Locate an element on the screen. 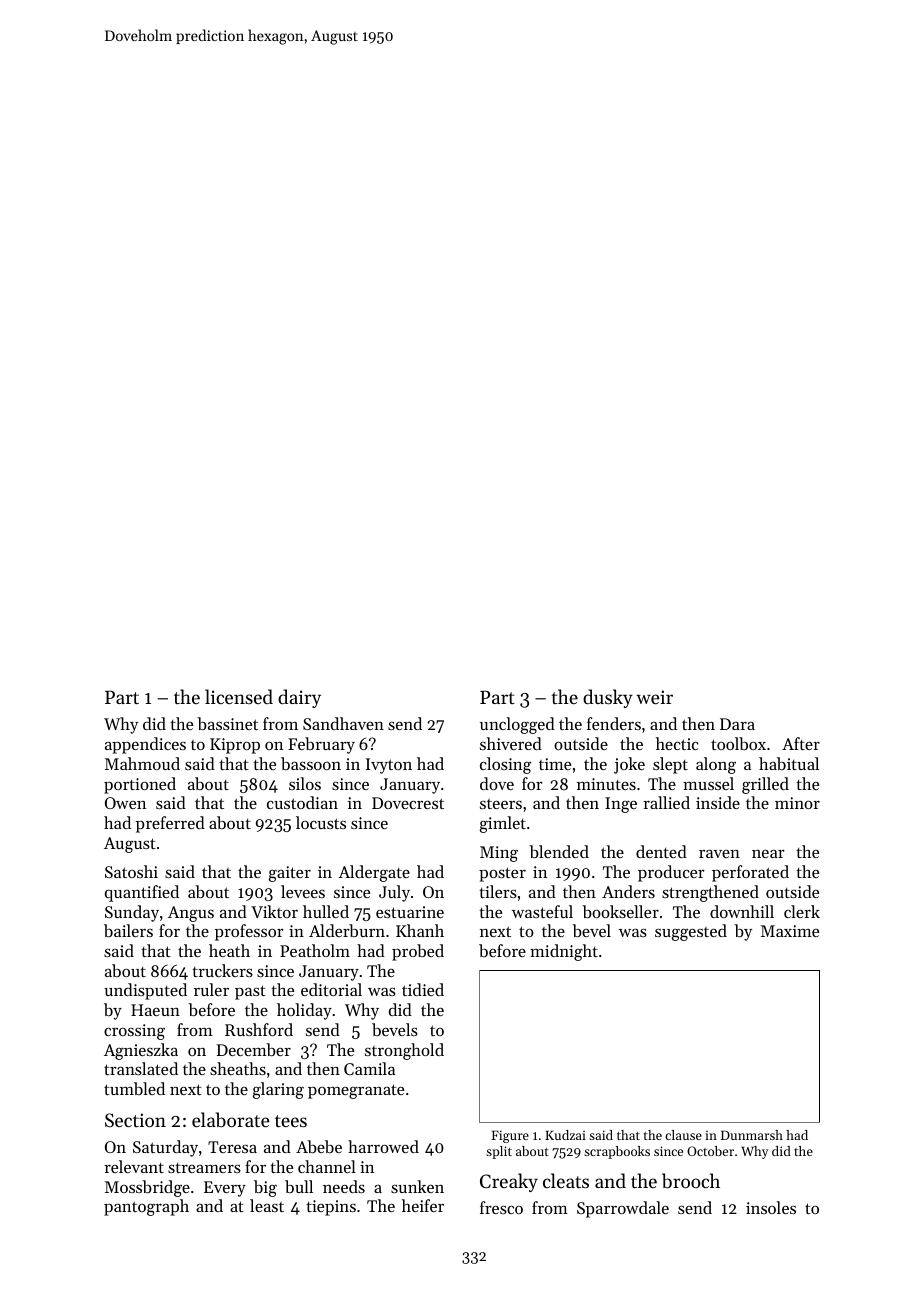  silos is located at coordinates (305, 783).
